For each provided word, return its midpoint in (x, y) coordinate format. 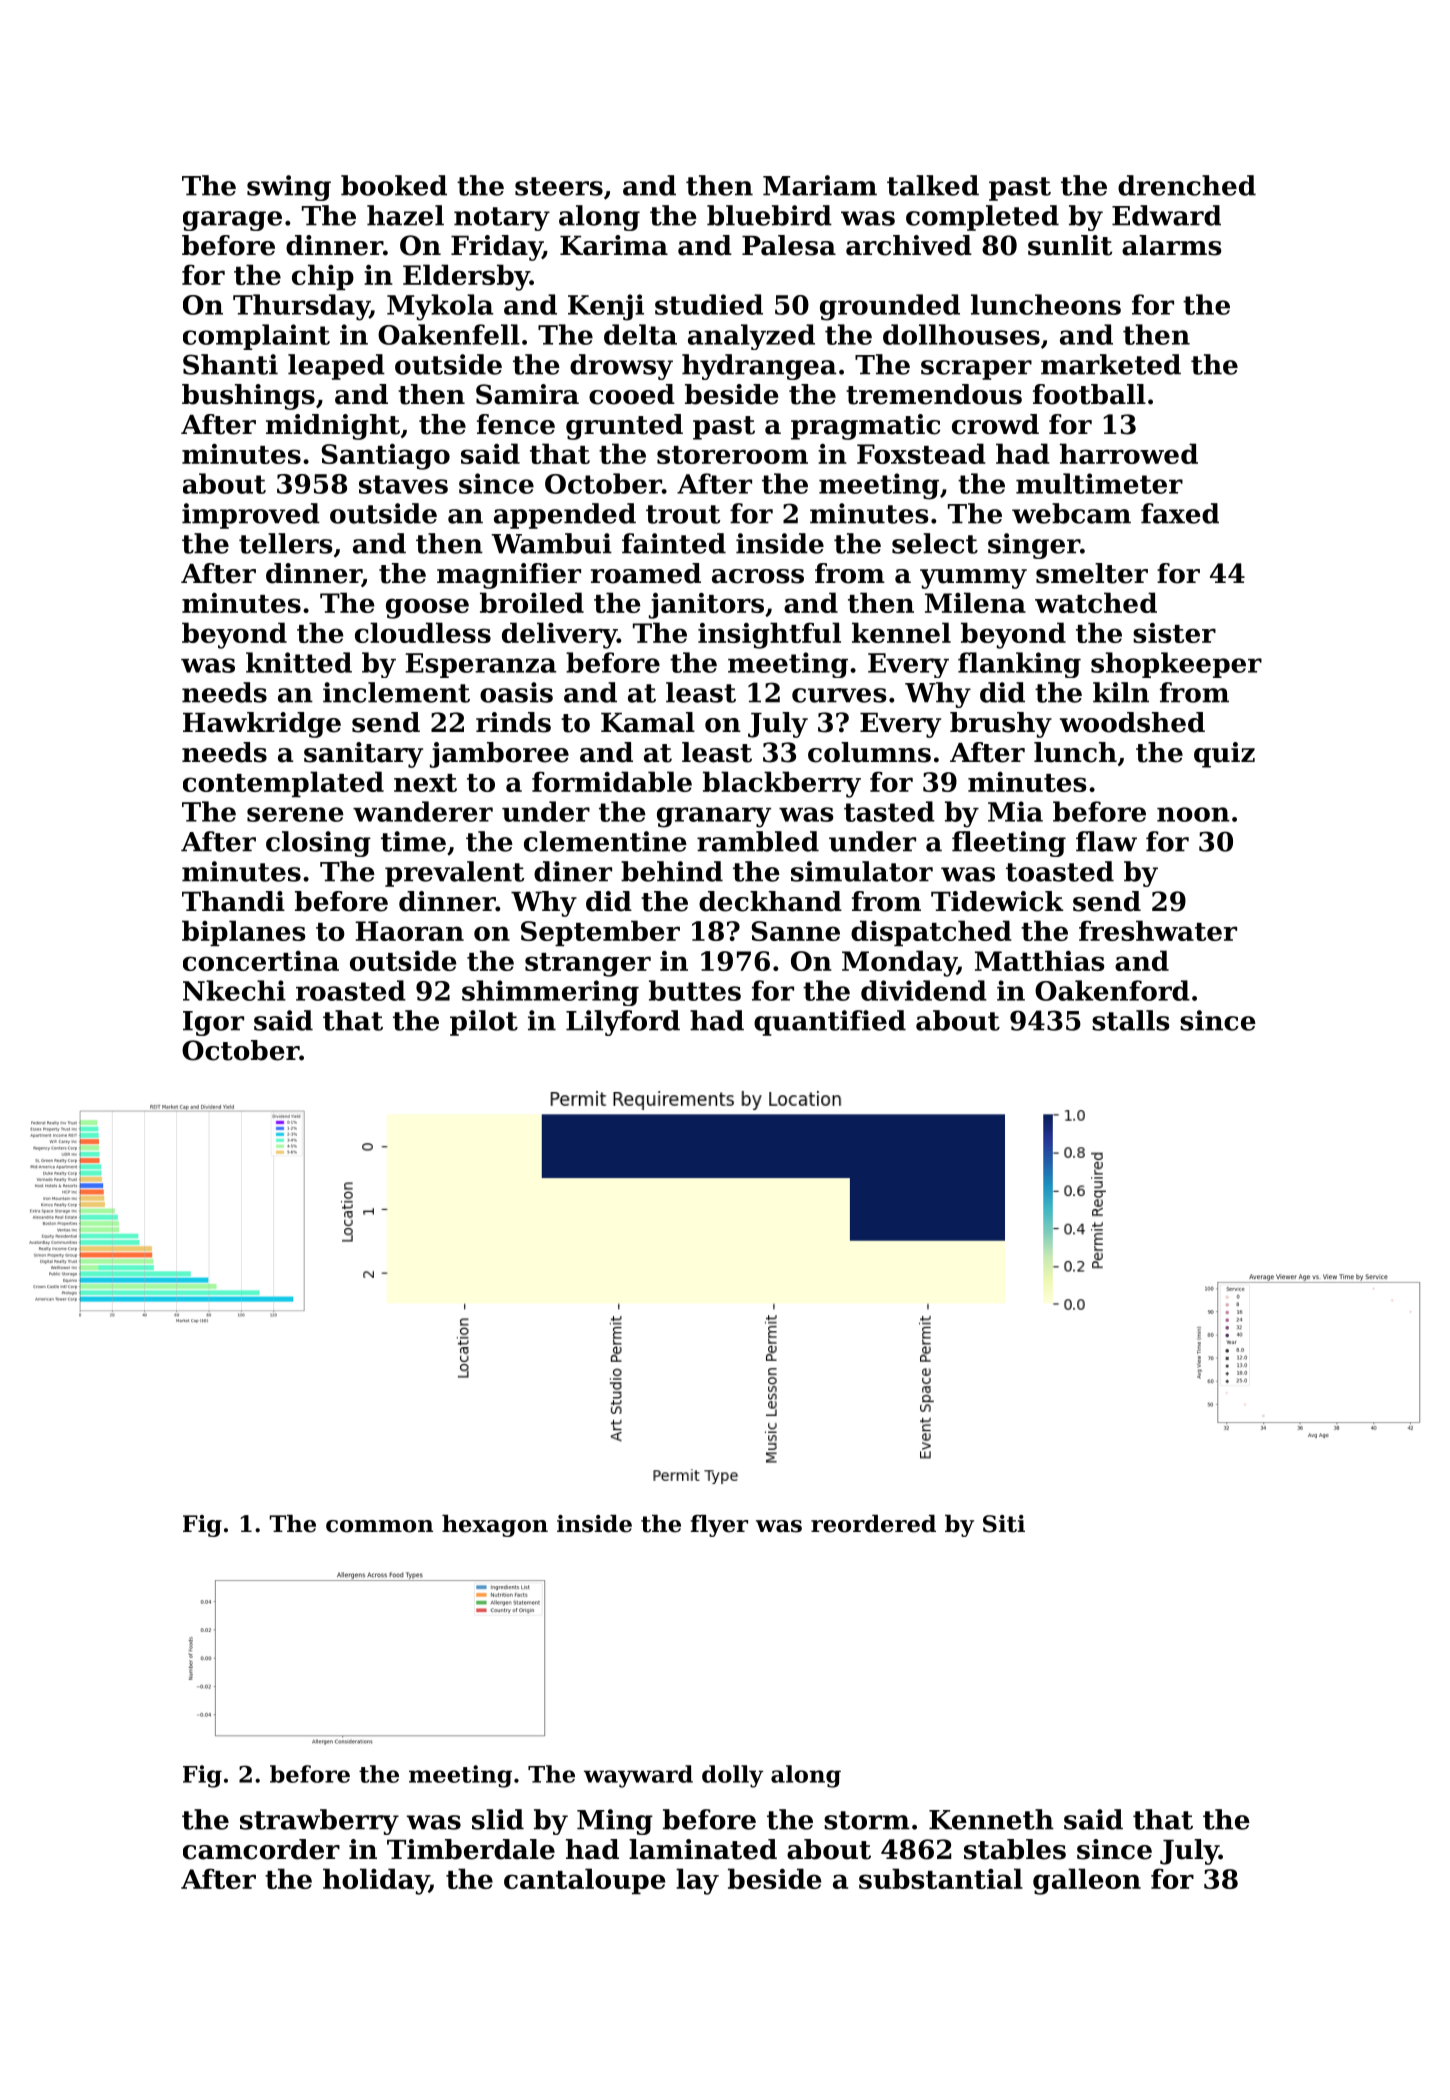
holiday (376, 1881)
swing (289, 188)
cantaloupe (584, 1881)
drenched (1187, 185)
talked (933, 185)
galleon (1087, 1881)
